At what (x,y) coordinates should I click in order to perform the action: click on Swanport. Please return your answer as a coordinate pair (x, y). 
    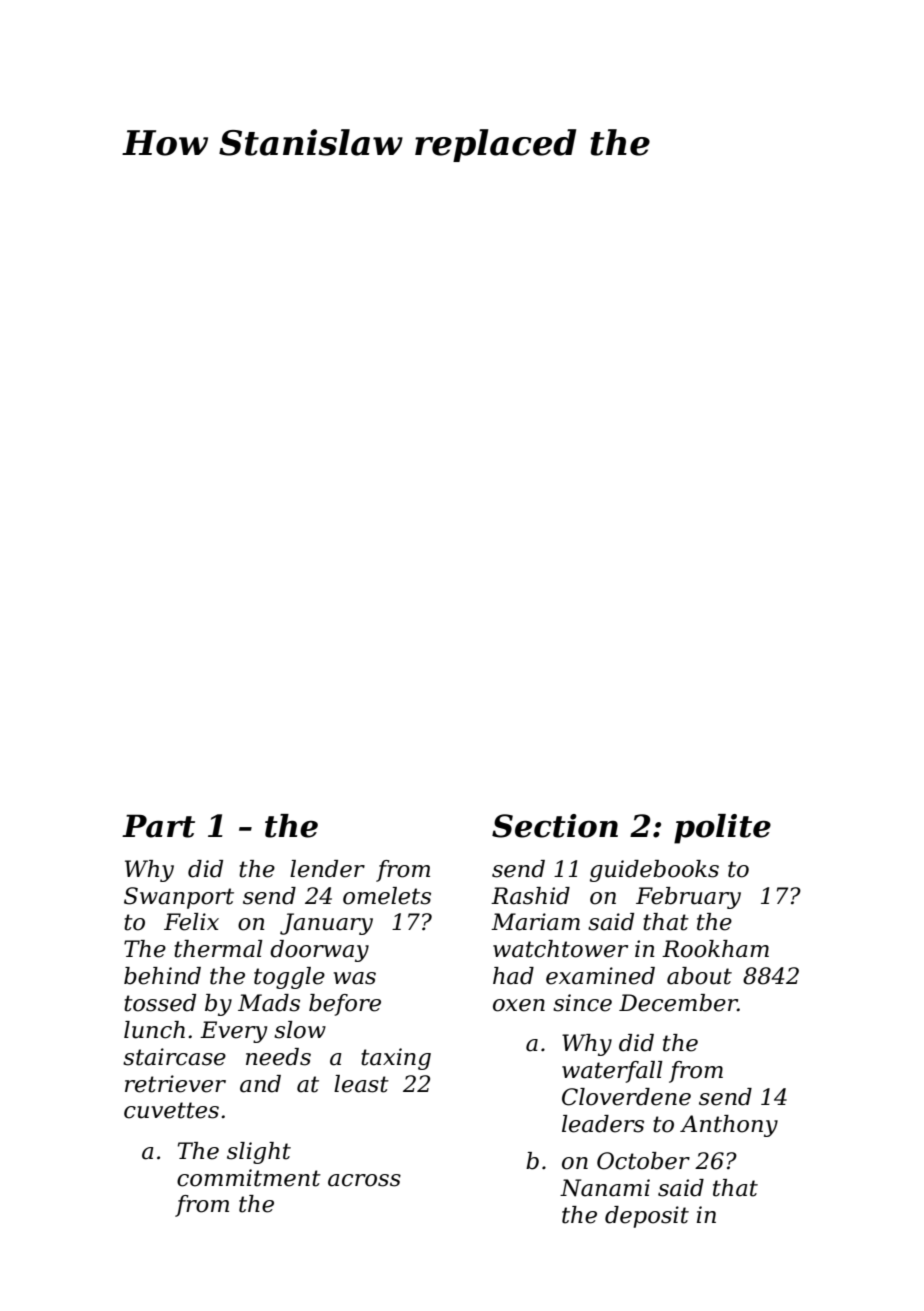
    Looking at the image, I should click on (179, 898).
